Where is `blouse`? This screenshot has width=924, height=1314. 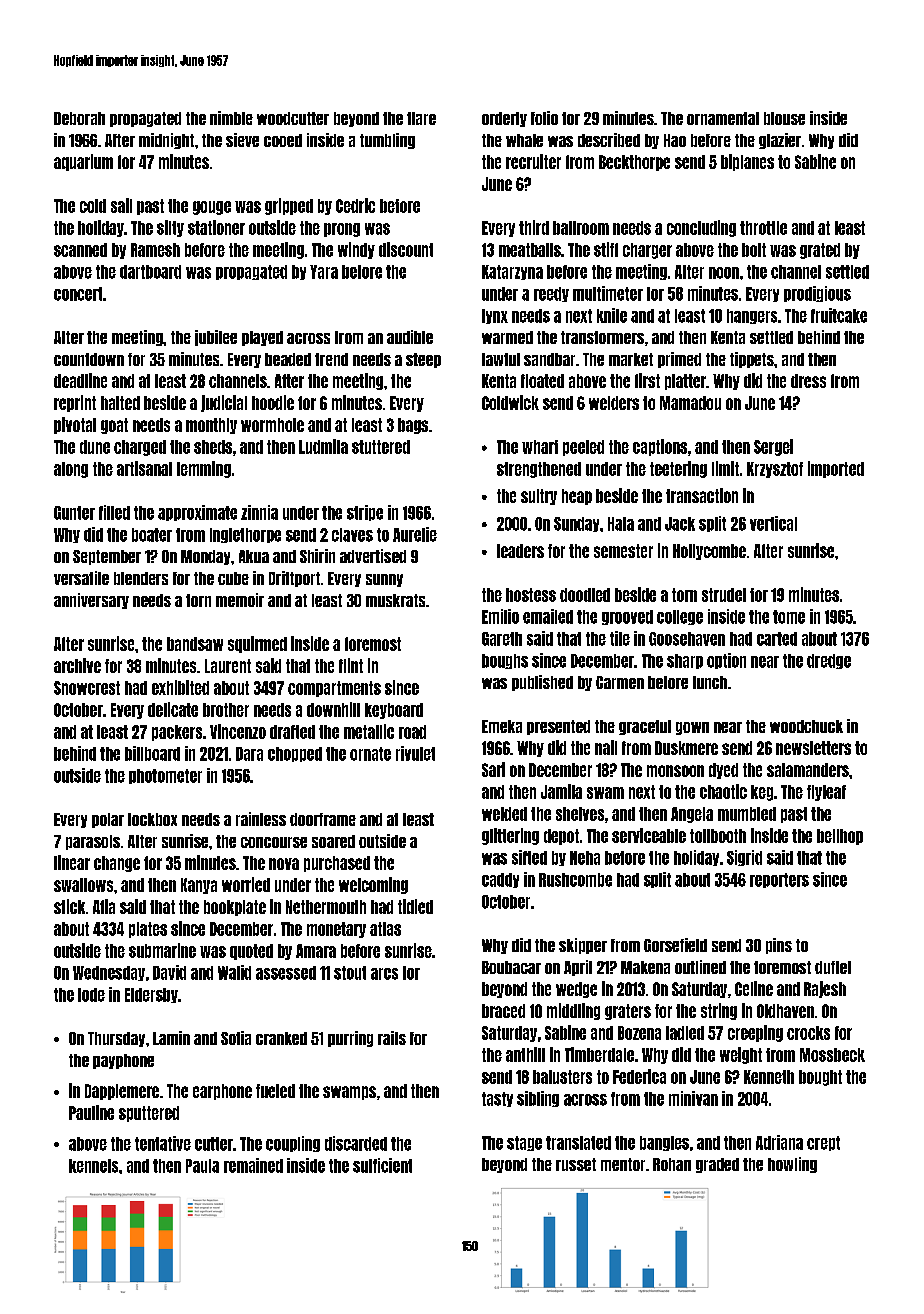
blouse is located at coordinates (784, 118).
